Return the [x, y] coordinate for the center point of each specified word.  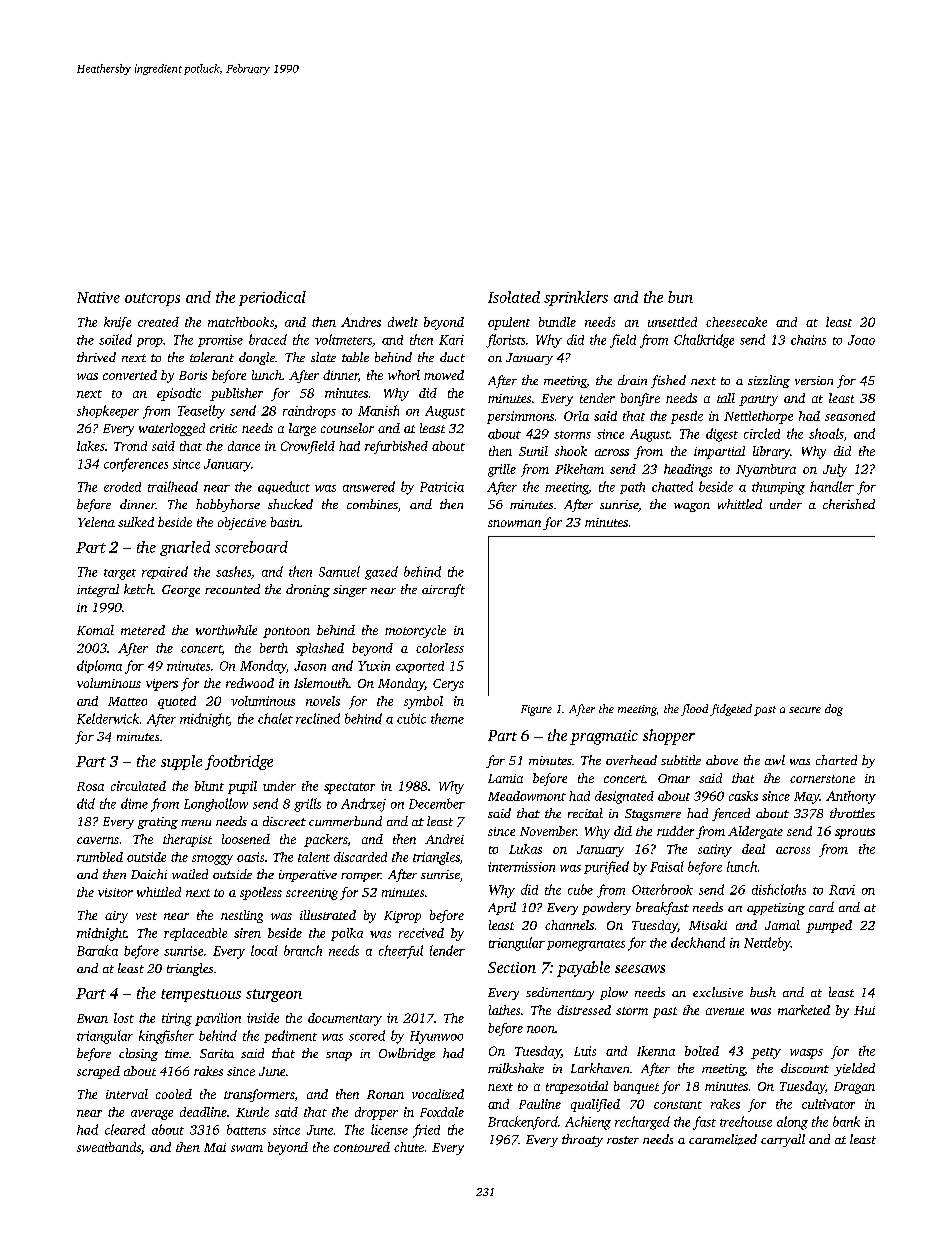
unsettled [672, 322]
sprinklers [576, 298]
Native [98, 297]
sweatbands [109, 1147]
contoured [362, 1147]
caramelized [723, 1139]
